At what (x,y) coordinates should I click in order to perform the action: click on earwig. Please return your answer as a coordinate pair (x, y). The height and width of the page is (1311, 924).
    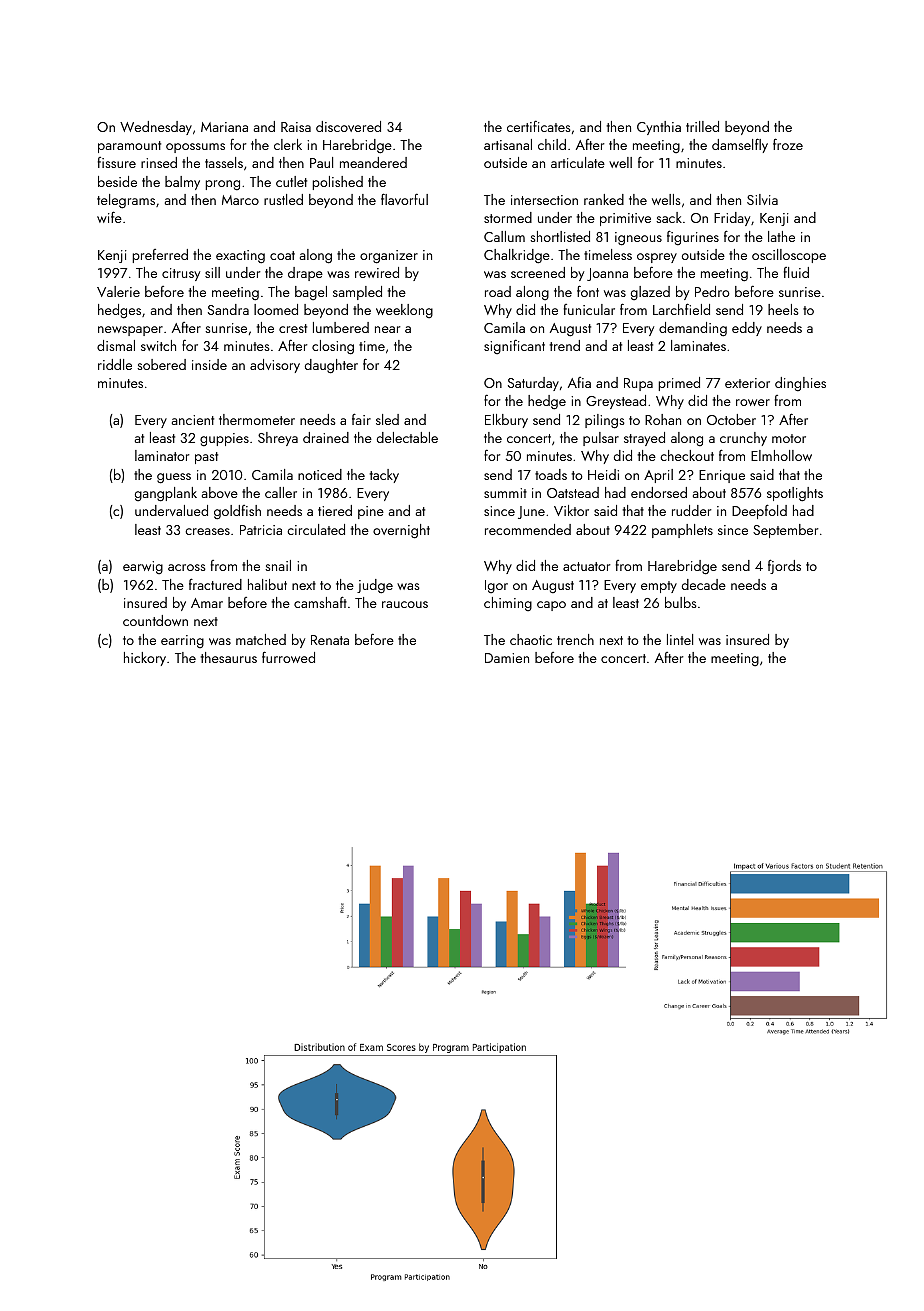
    Looking at the image, I should click on (143, 568).
